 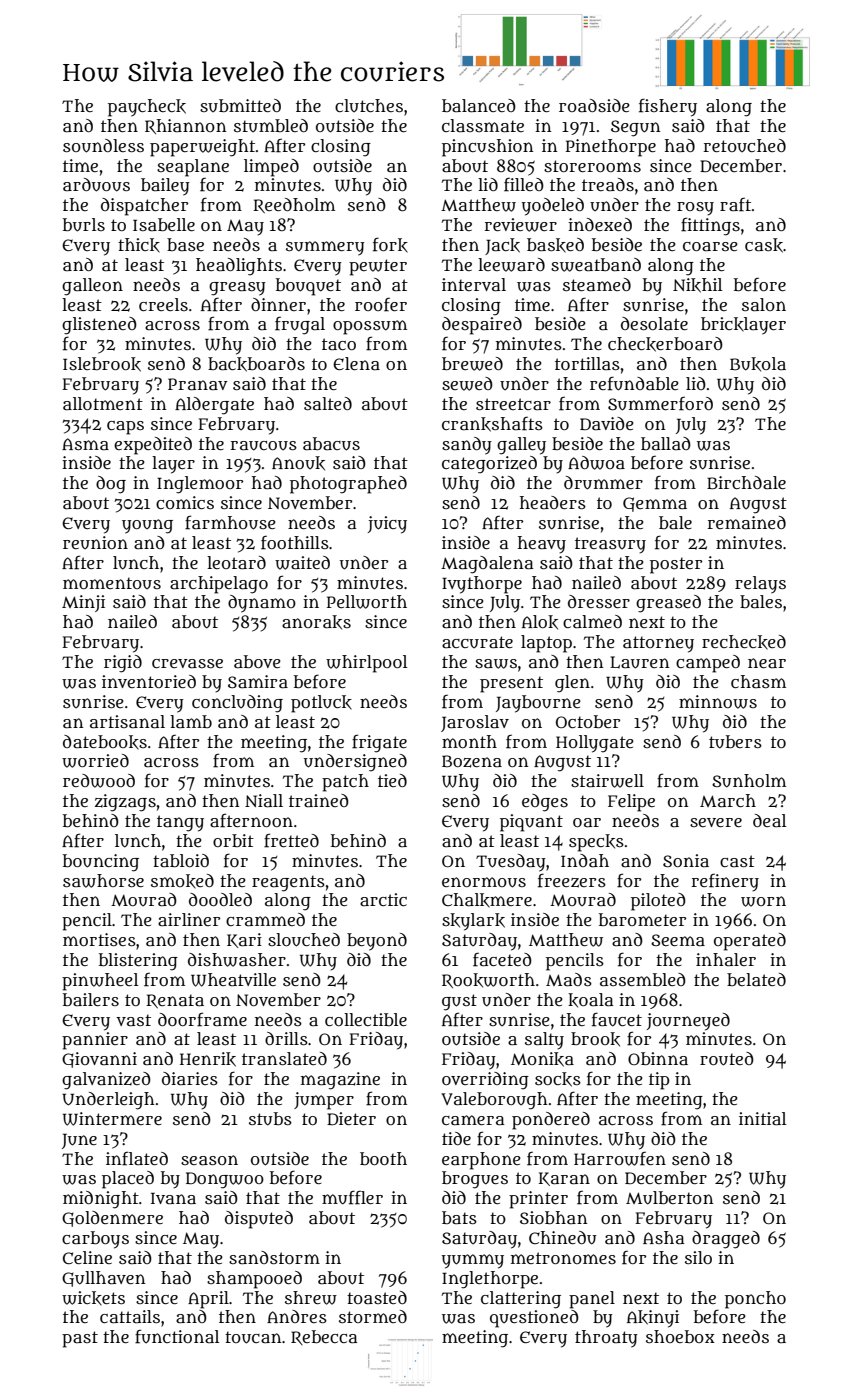 I want to click on cask, so click(x=764, y=245).
